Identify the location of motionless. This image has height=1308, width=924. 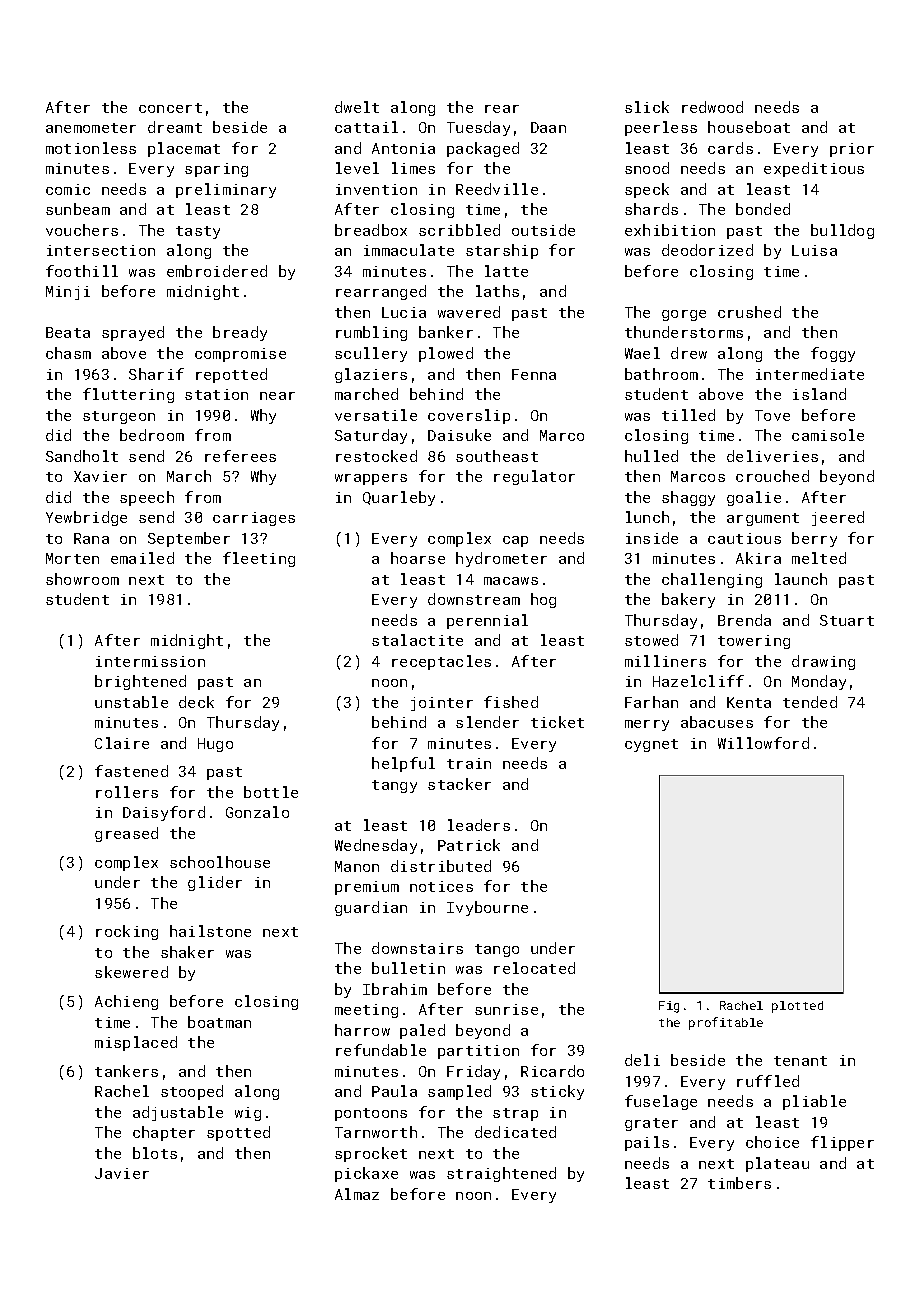
(91, 148).
